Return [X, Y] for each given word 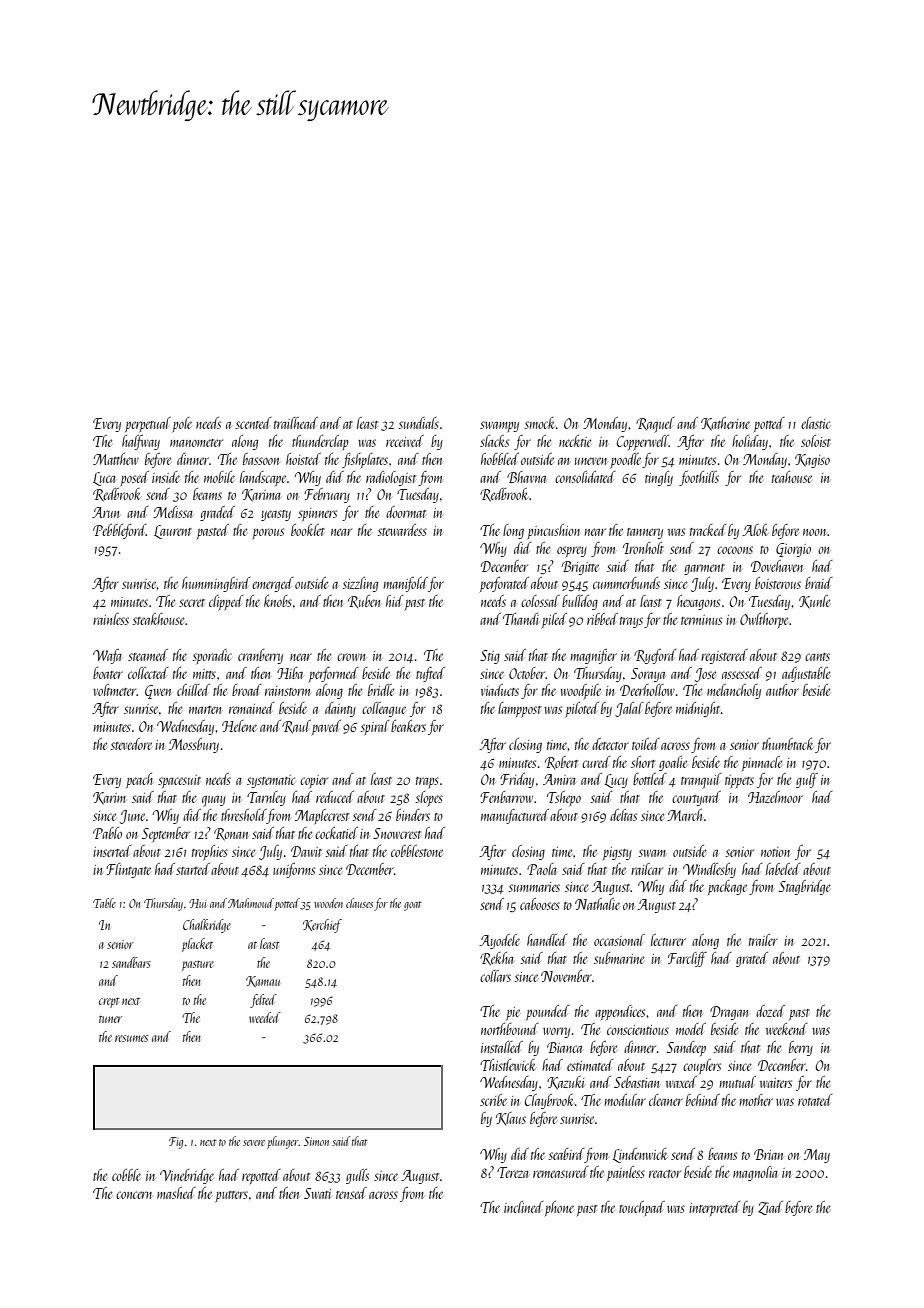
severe [254, 1143]
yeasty [276, 515]
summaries [534, 887]
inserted [112, 851]
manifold [405, 584]
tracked [708, 530]
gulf [807, 780]
